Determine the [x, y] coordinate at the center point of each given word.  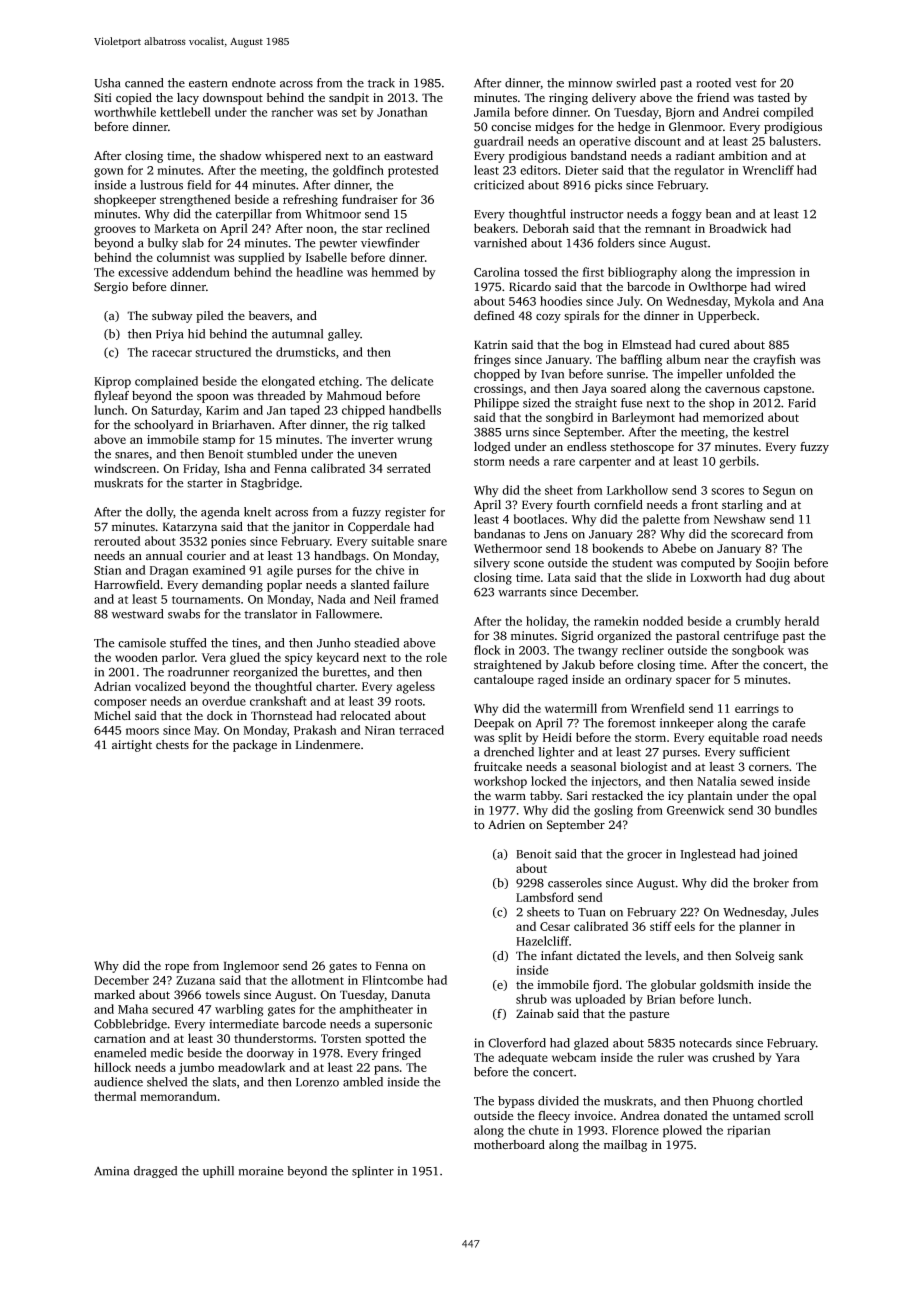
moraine [261, 1171]
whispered [293, 157]
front [704, 505]
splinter [373, 1172]
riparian [749, 1131]
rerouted [117, 541]
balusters [793, 141]
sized [536, 403]
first [593, 272]
